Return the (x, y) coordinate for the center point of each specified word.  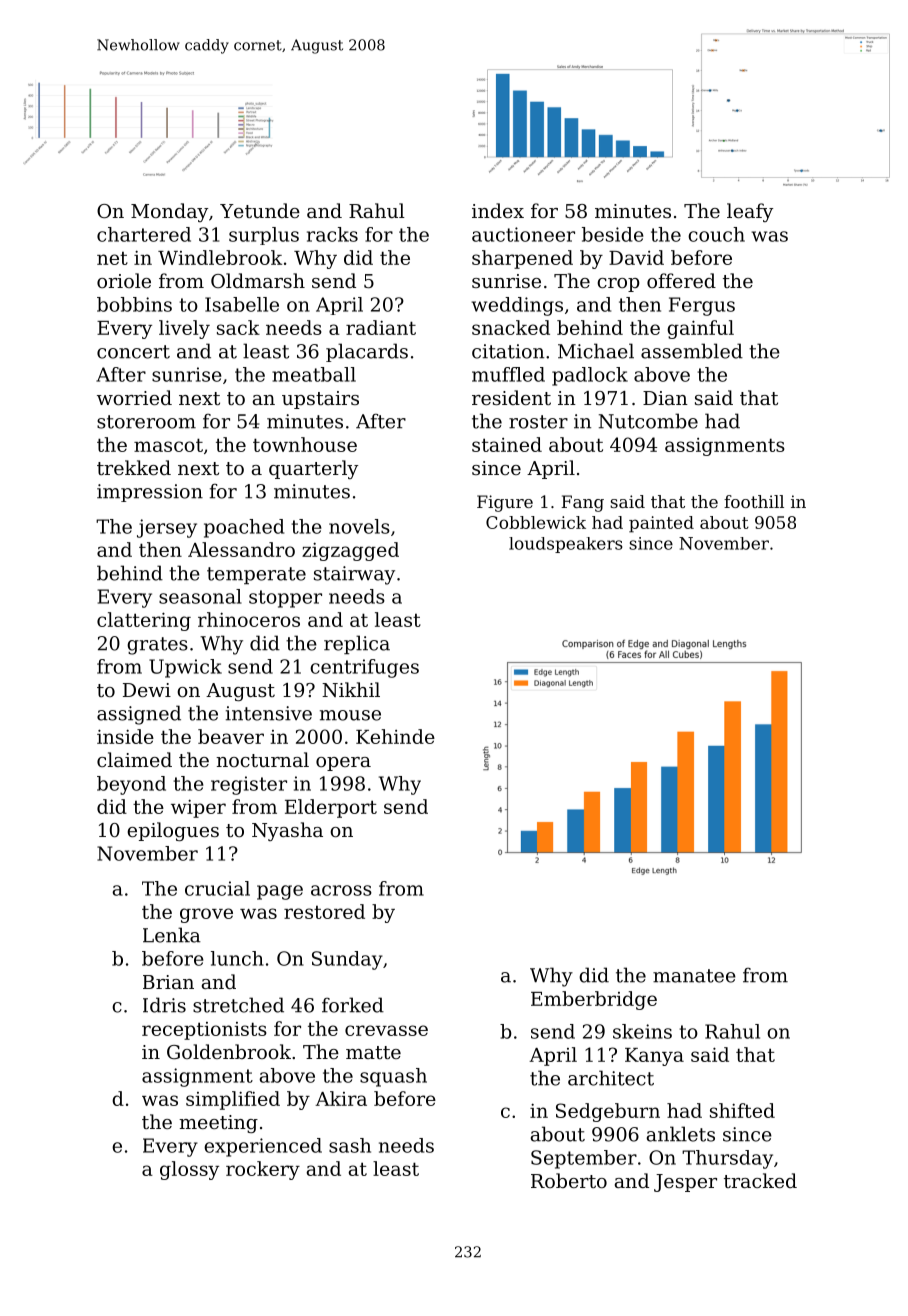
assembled (692, 351)
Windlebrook (220, 257)
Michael (596, 351)
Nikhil (351, 689)
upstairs (320, 400)
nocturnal (262, 759)
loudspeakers (566, 545)
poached (244, 528)
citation (508, 351)
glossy (189, 1170)
